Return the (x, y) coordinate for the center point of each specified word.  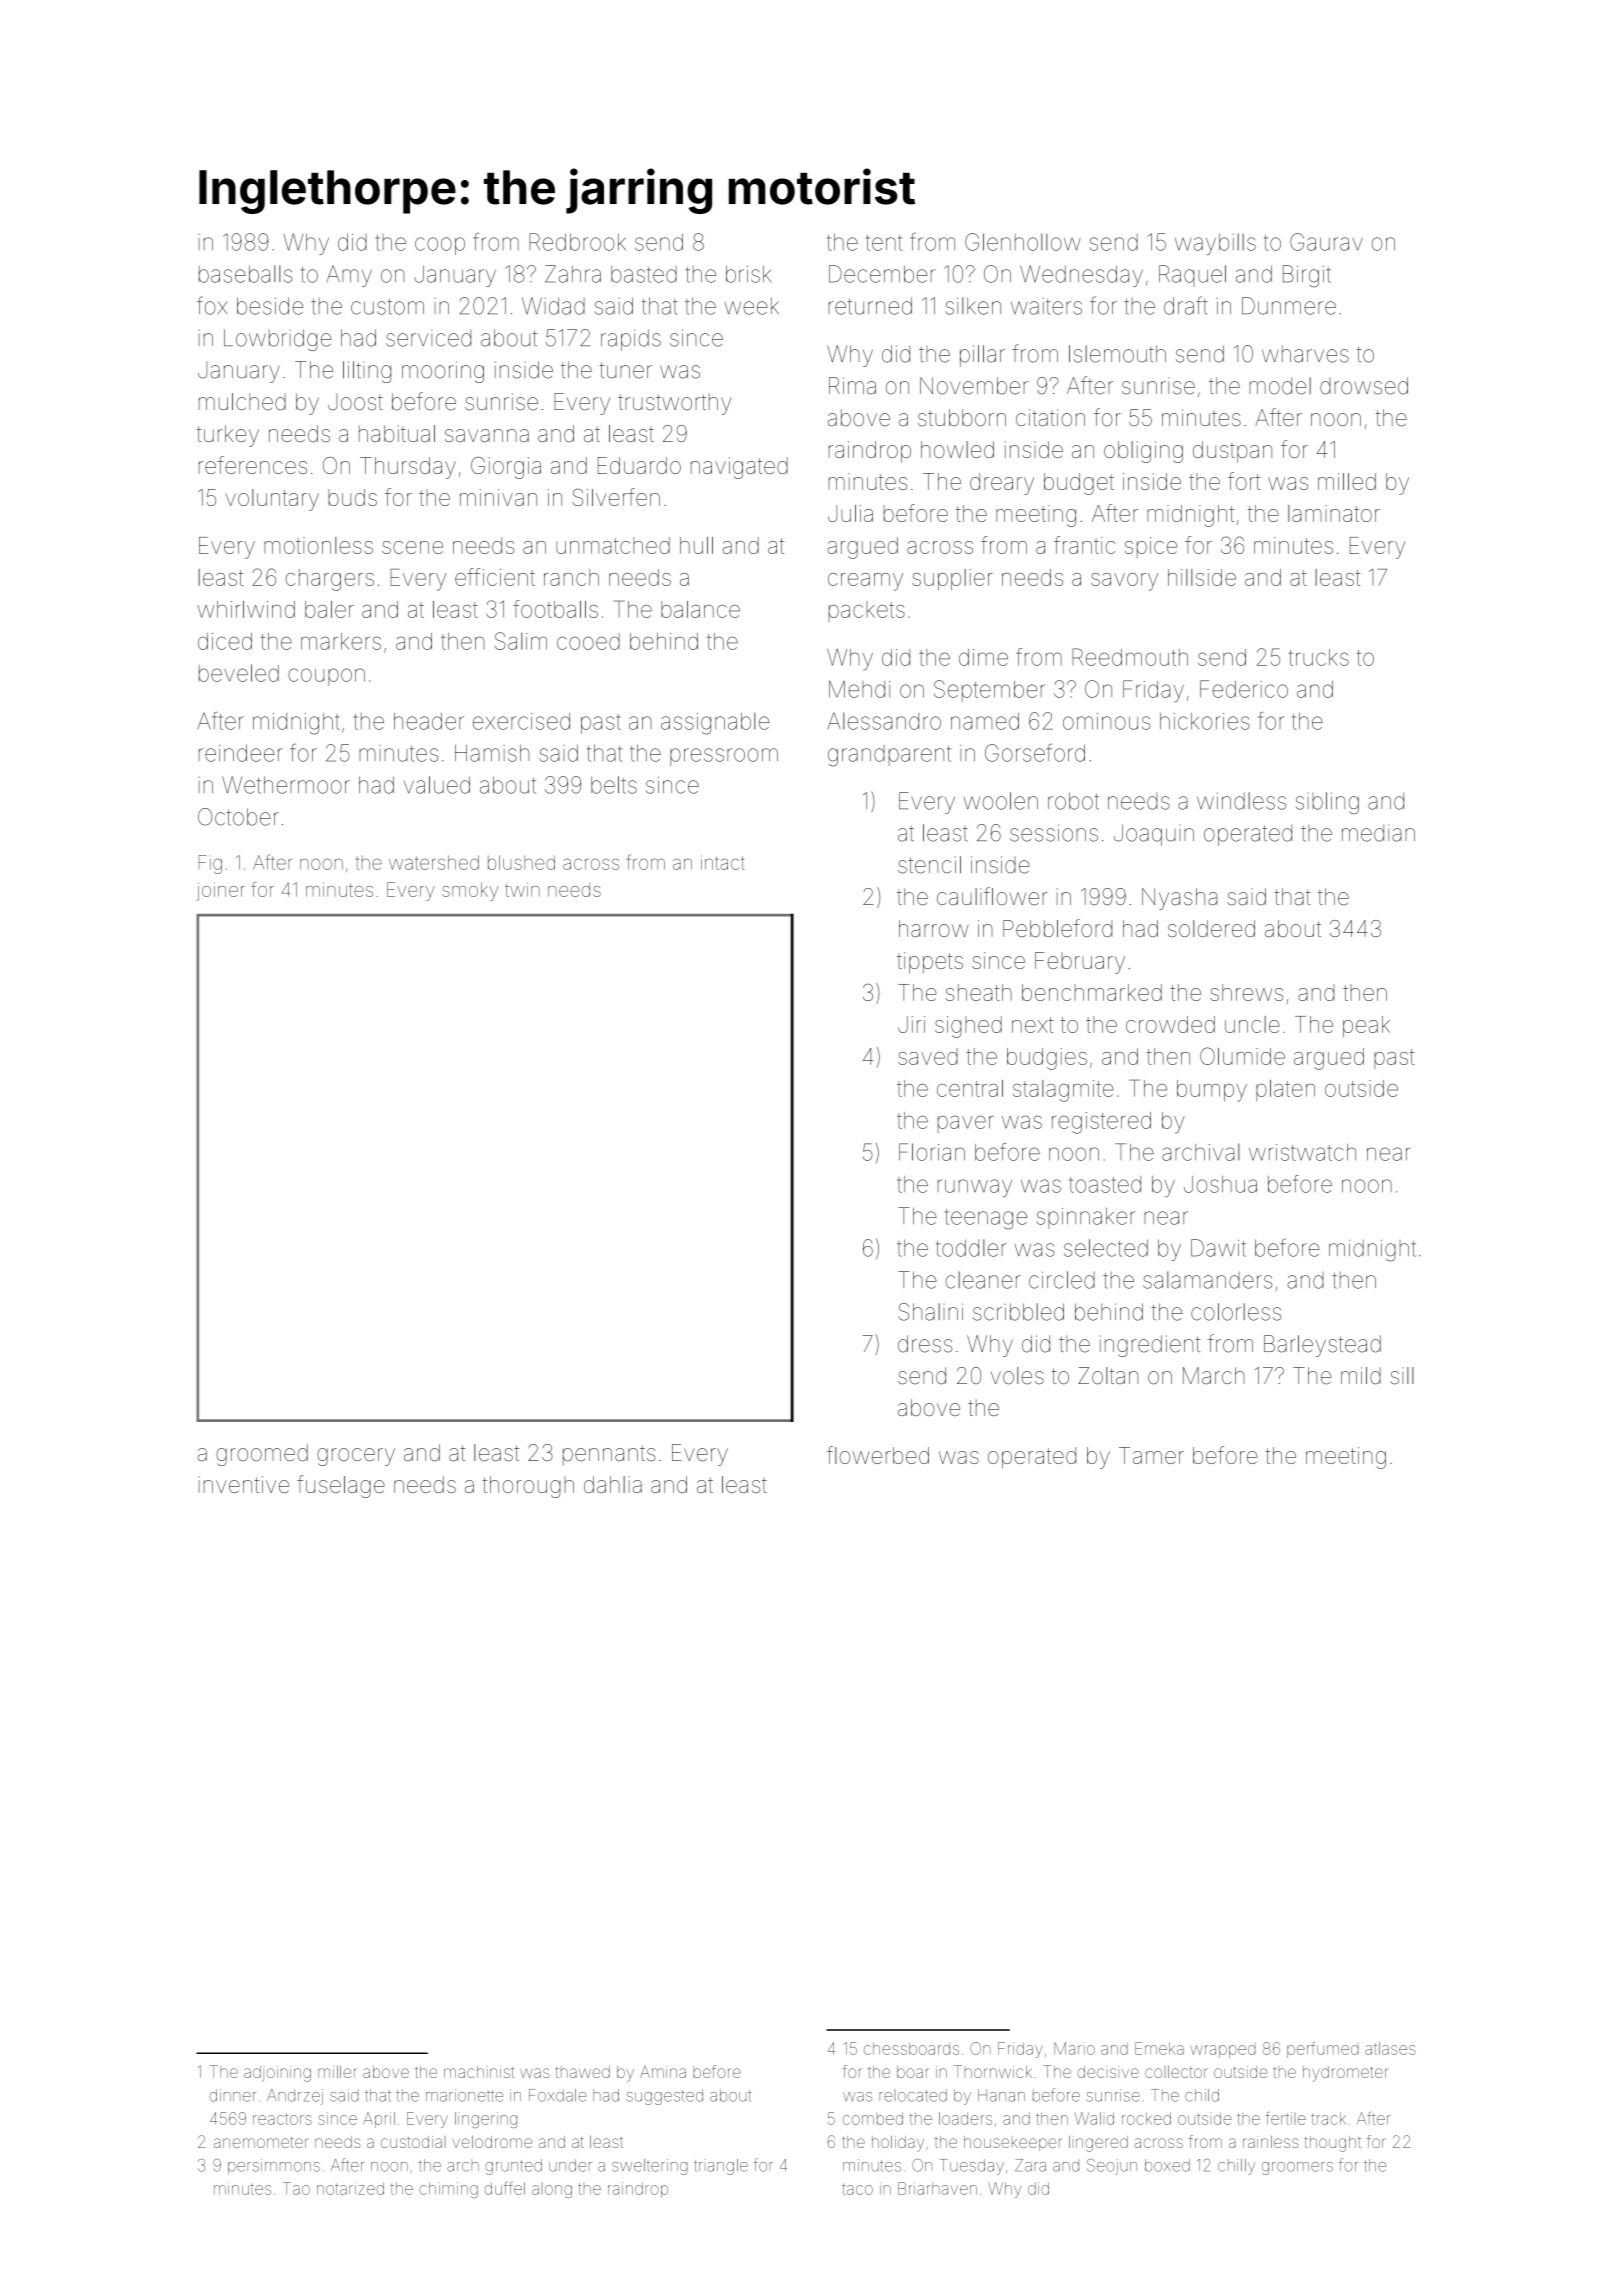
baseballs (245, 274)
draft (1186, 305)
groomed (262, 1455)
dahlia (613, 1484)
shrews (1246, 992)
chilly (1236, 2167)
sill (1402, 1376)
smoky (470, 891)
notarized (350, 2188)
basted (644, 274)
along (552, 2190)
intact (723, 862)
